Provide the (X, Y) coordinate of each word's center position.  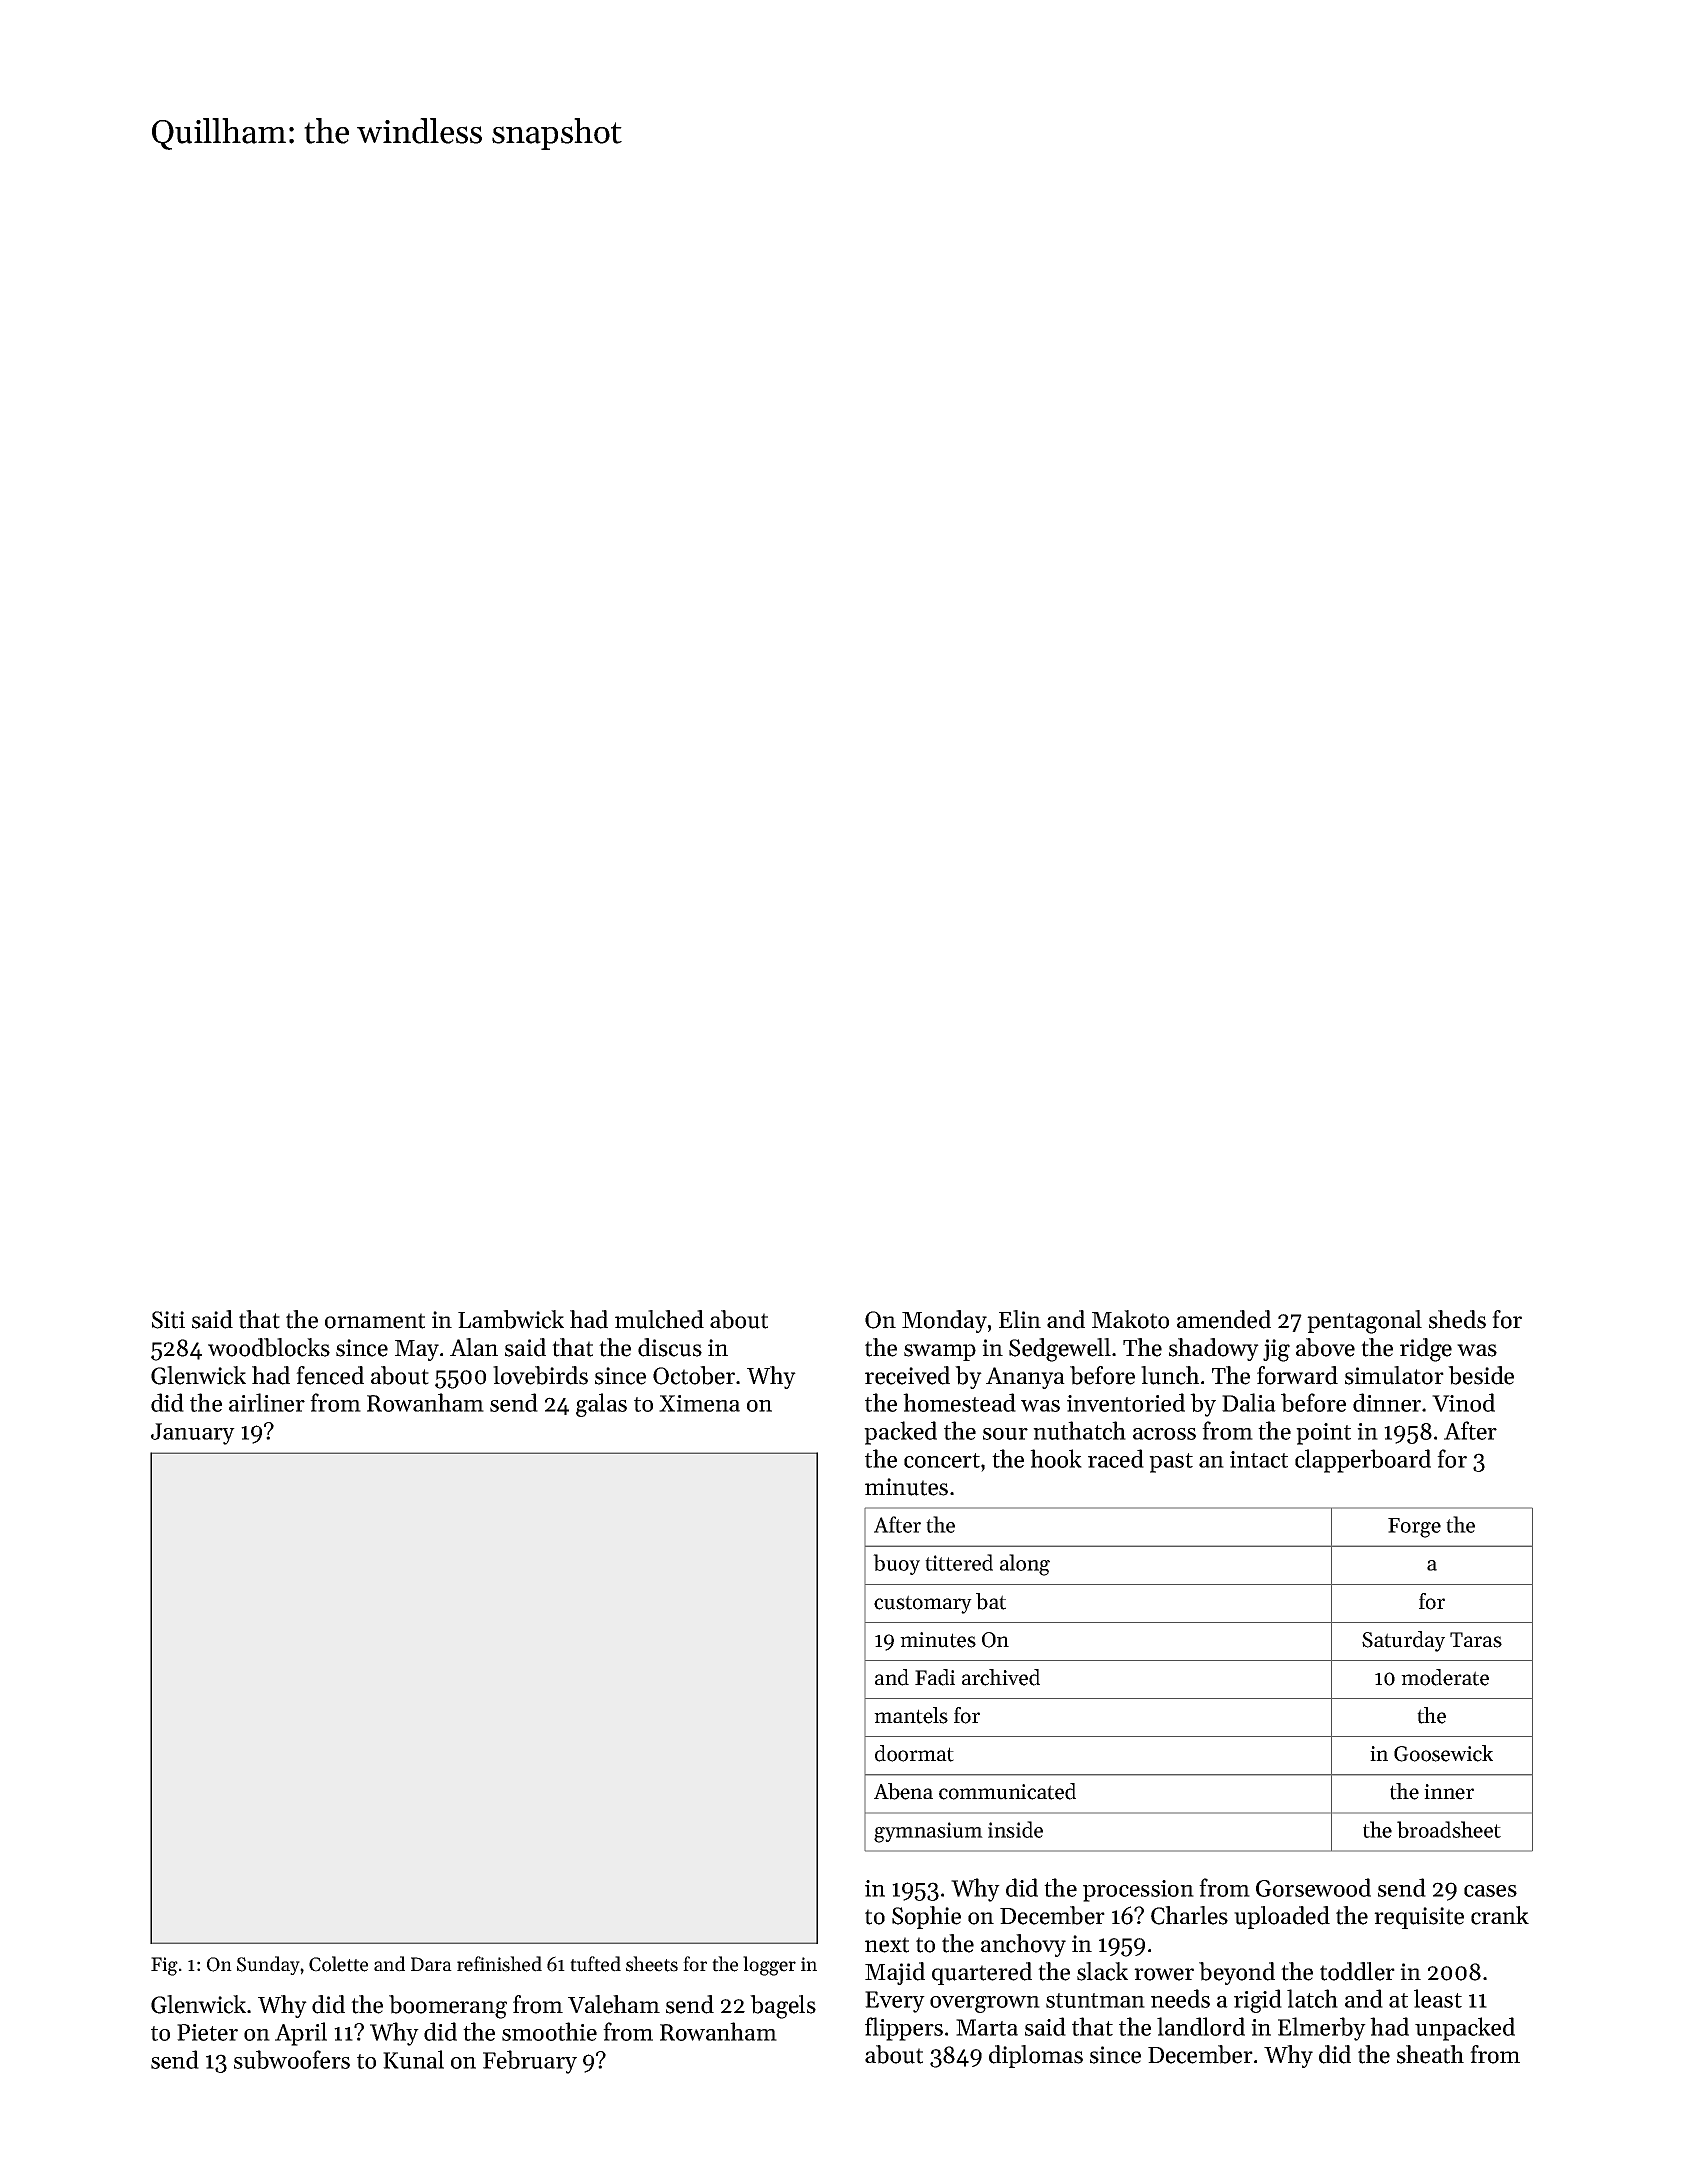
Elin (1020, 1319)
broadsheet (1449, 1829)
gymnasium (928, 1832)
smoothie (549, 2031)
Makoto (1130, 1319)
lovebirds (540, 1375)
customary (923, 1604)
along (1025, 1565)
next (887, 1945)
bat (991, 1601)
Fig (164, 1966)
